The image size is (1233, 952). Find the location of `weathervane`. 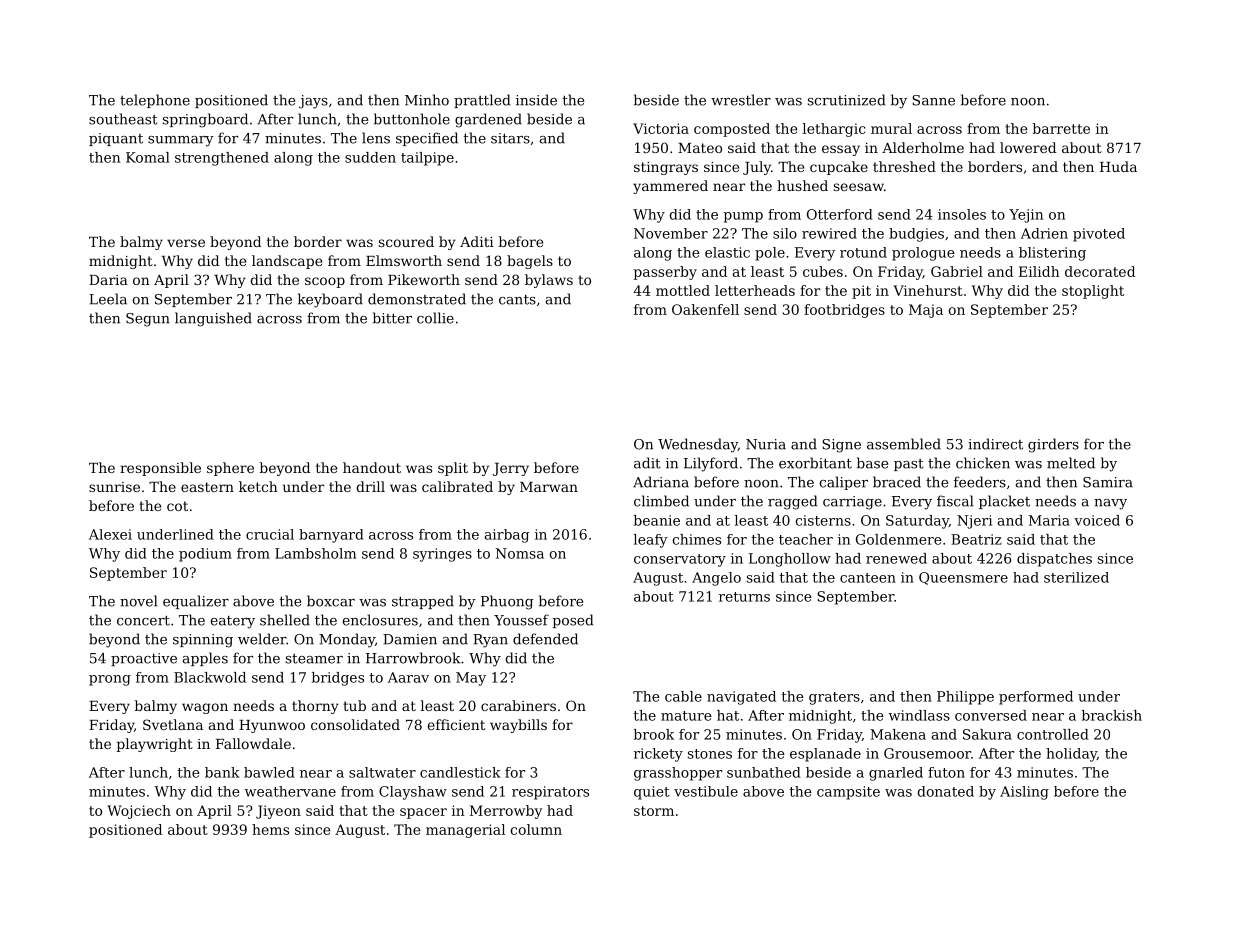

weathervane is located at coordinates (290, 791).
